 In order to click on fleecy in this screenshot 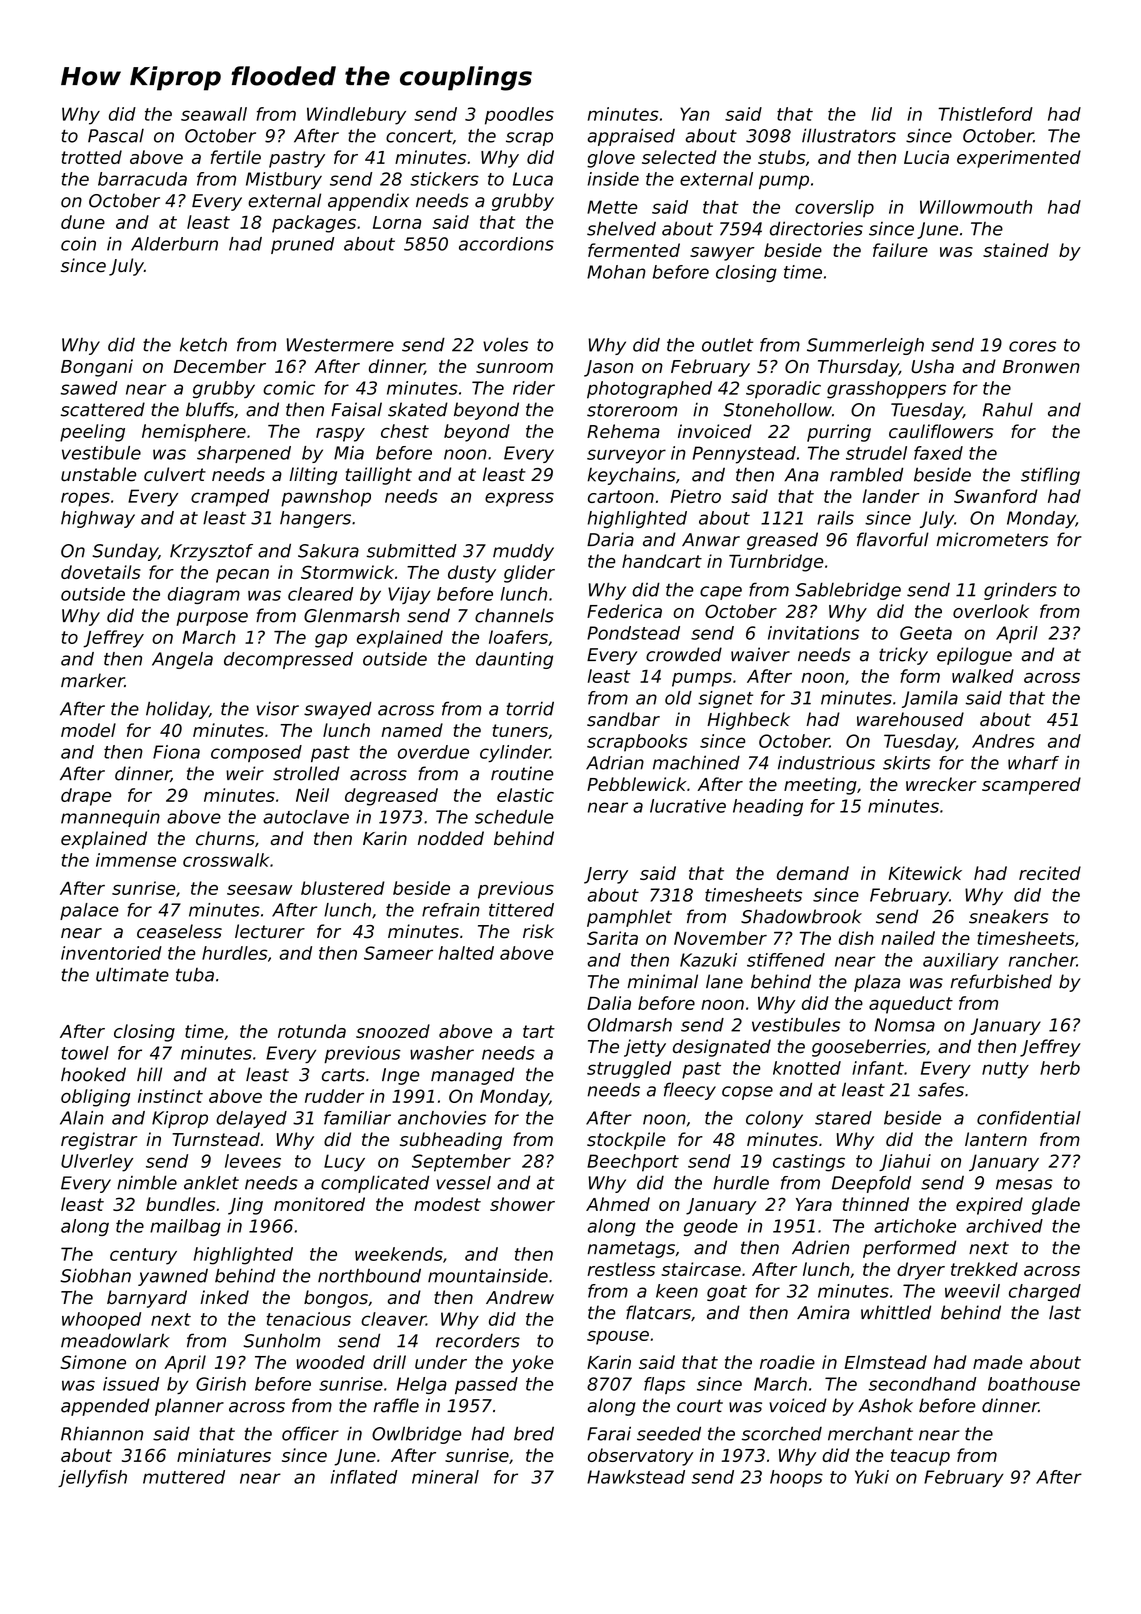, I will do `click(690, 1091)`.
